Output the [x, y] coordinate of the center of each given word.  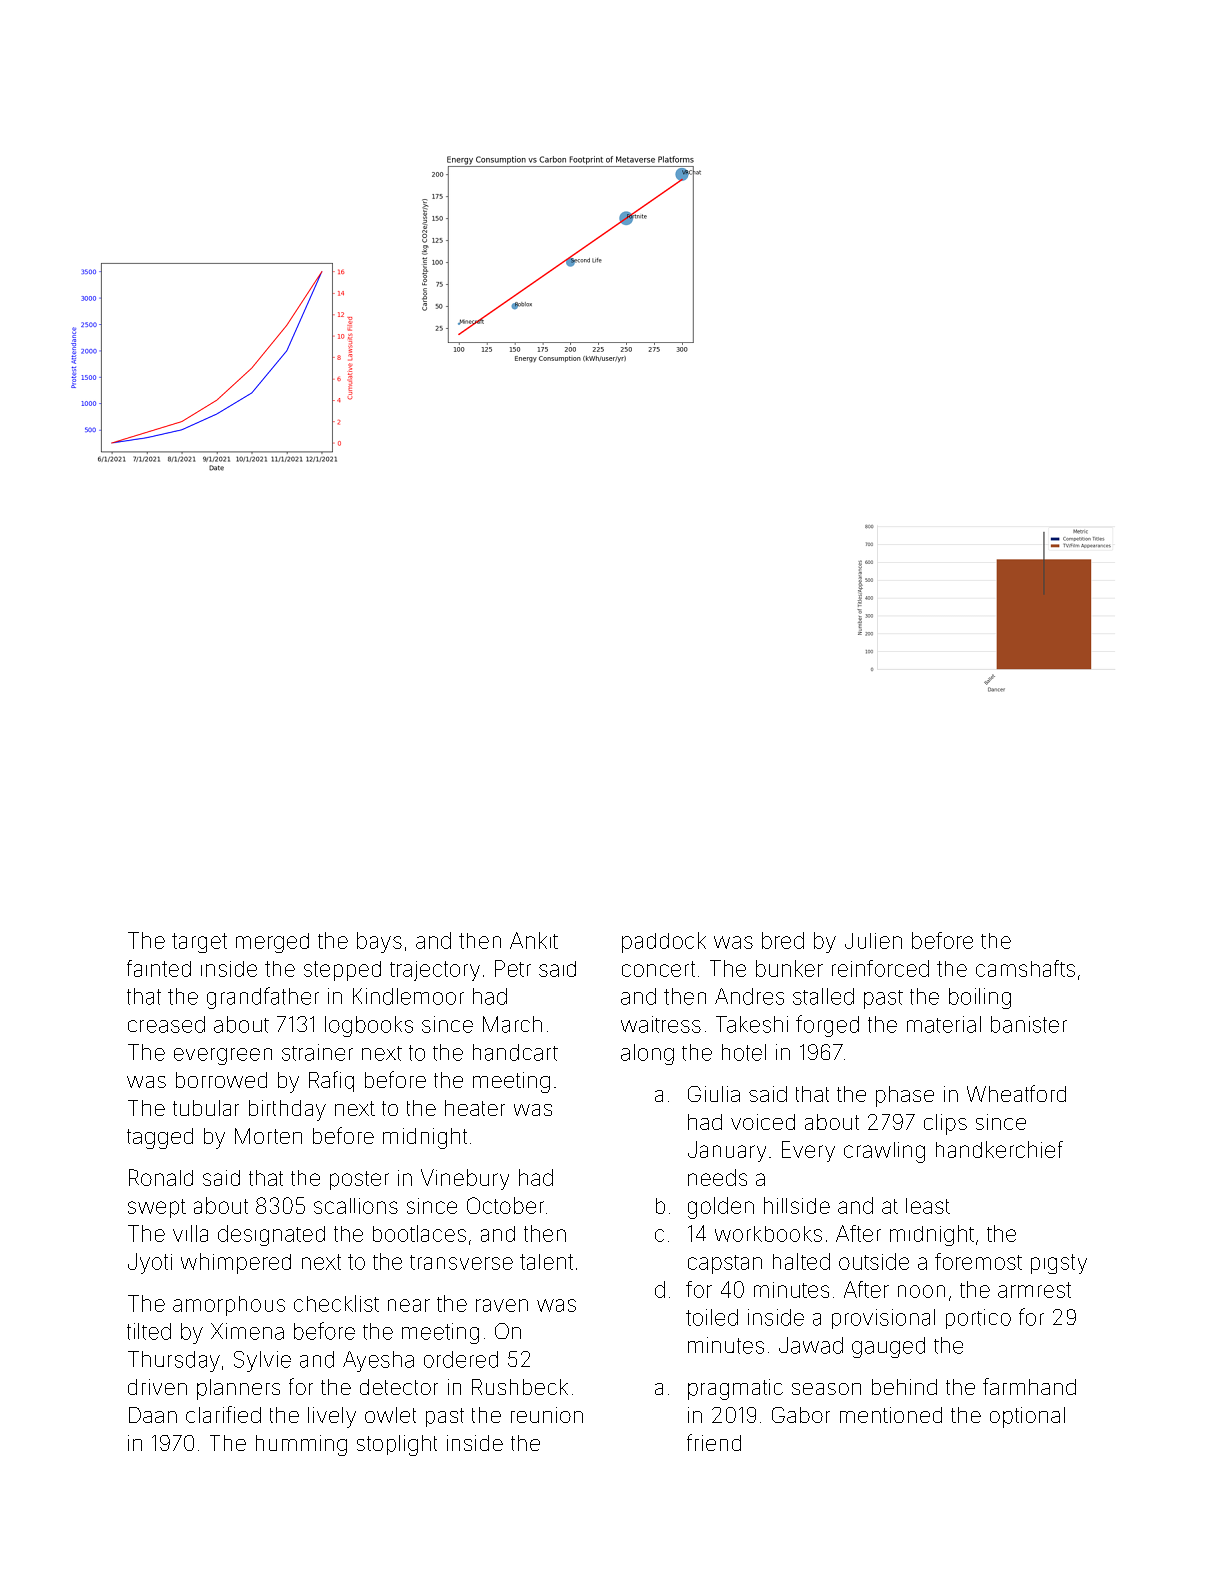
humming [301, 1445]
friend [714, 1442]
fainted [159, 968]
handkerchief [999, 1149]
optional [1027, 1417]
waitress [661, 1024]
